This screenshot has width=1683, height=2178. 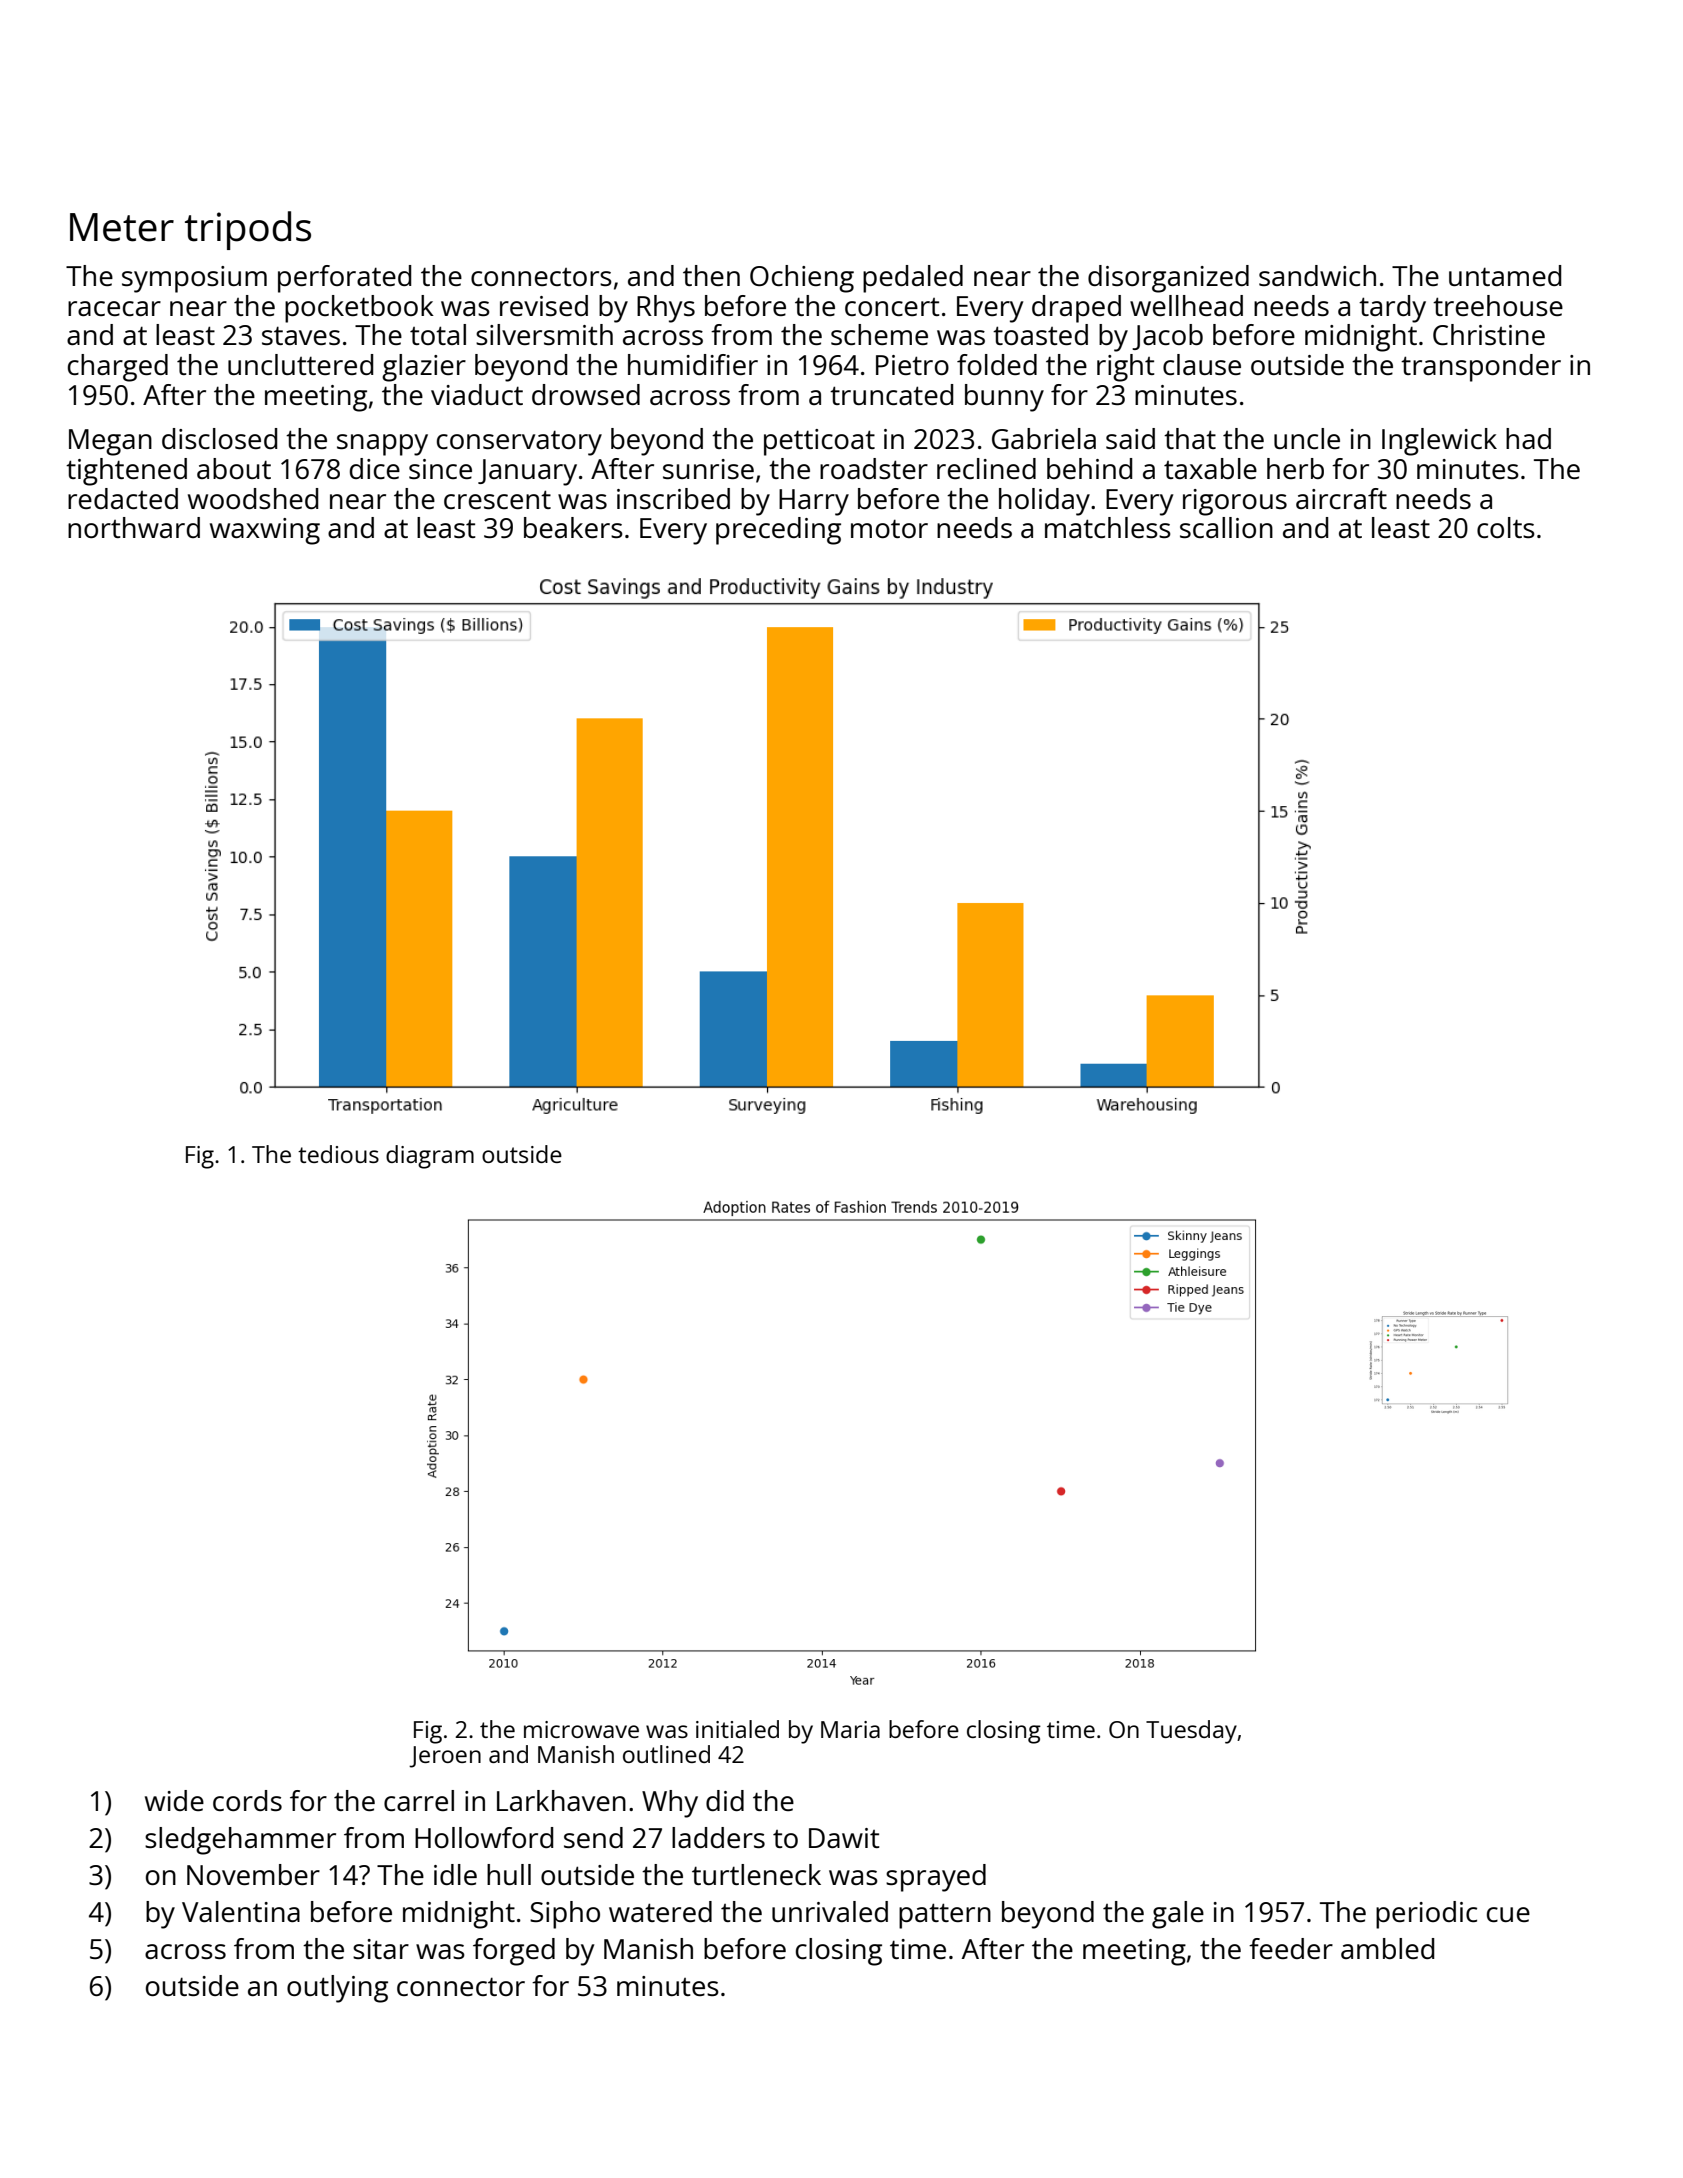 I want to click on waxwing, so click(x=265, y=531).
